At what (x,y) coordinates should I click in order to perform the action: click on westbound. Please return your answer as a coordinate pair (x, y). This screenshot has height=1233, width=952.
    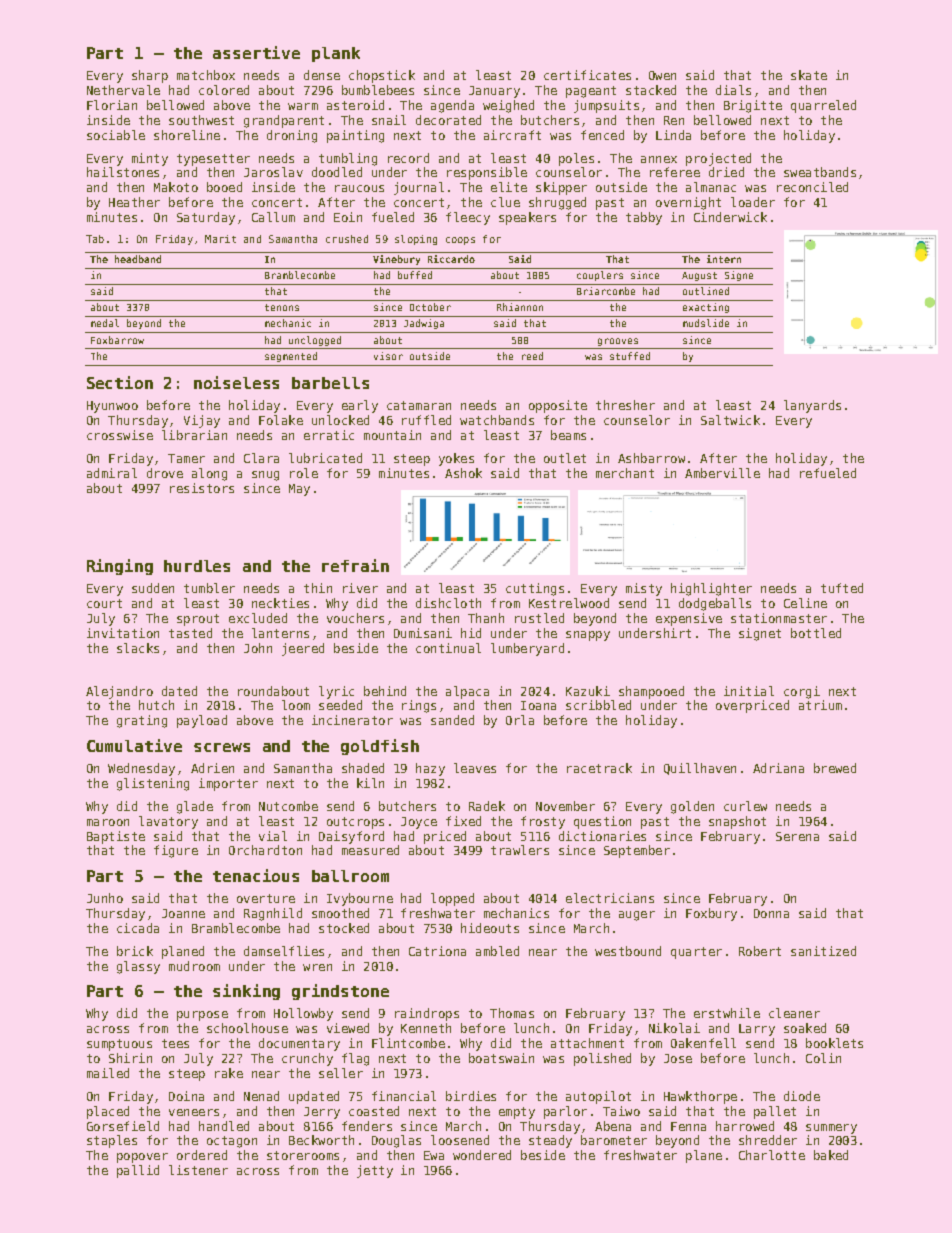
    Looking at the image, I should click on (628, 951).
